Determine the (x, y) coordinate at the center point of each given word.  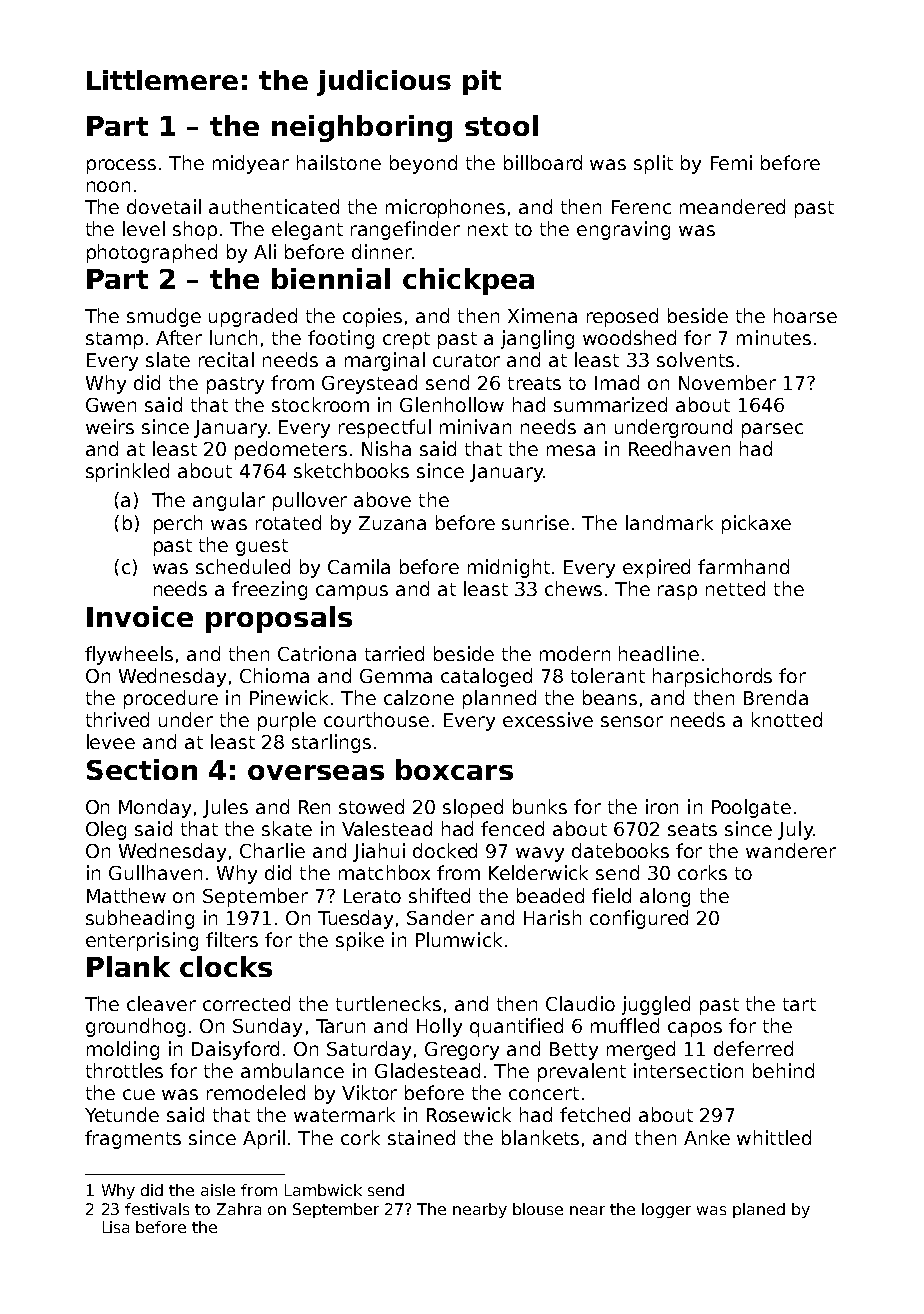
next (488, 229)
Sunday (267, 1027)
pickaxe (756, 524)
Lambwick (323, 1190)
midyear (251, 164)
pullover (310, 501)
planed (759, 1210)
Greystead (369, 384)
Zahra (239, 1209)
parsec (772, 430)
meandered (732, 206)
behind (783, 1070)
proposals (279, 619)
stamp (114, 340)
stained (421, 1137)
